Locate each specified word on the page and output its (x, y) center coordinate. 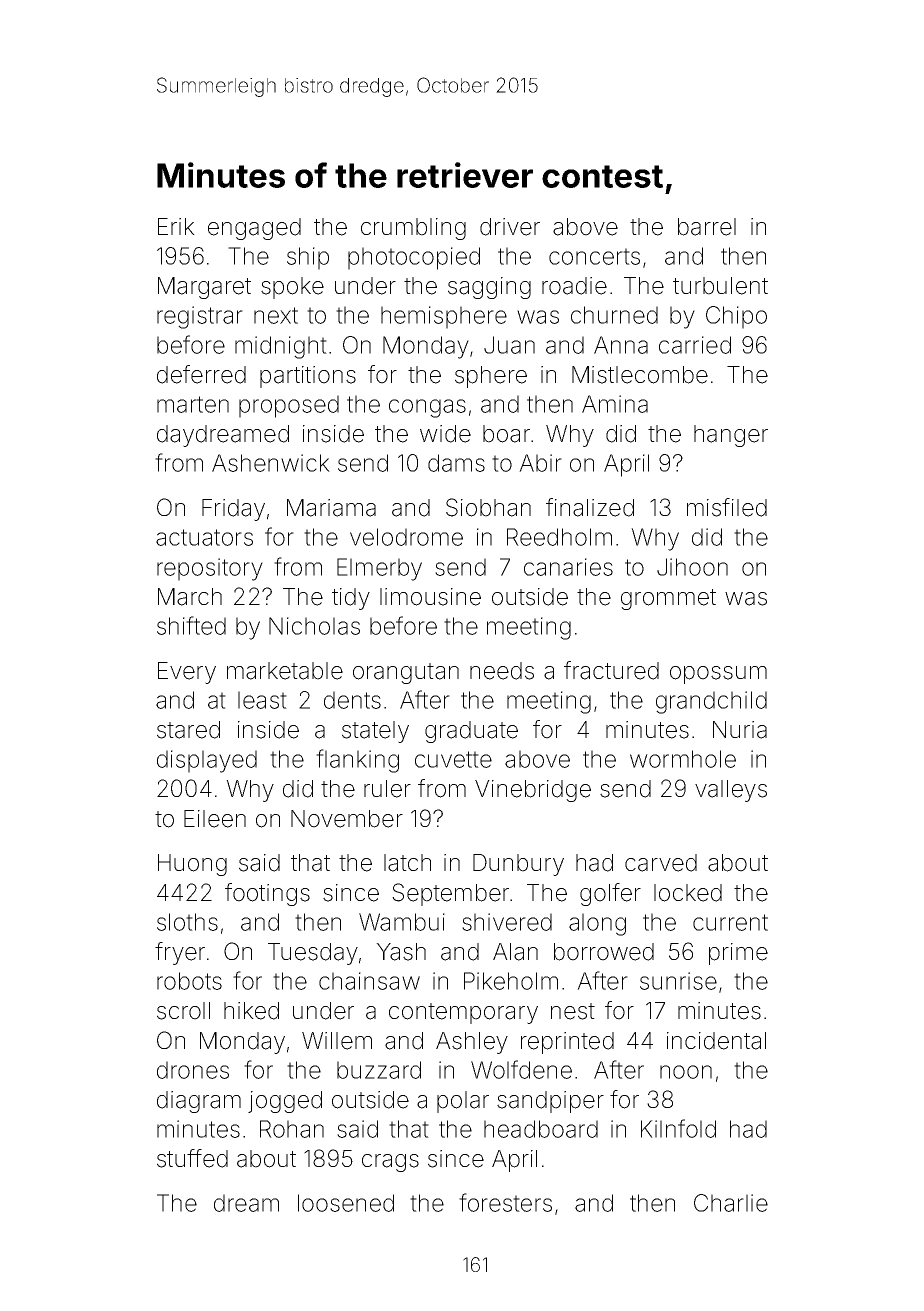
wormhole (683, 759)
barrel (707, 227)
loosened (346, 1203)
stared (188, 730)
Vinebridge (533, 791)
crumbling (413, 229)
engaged (254, 229)
